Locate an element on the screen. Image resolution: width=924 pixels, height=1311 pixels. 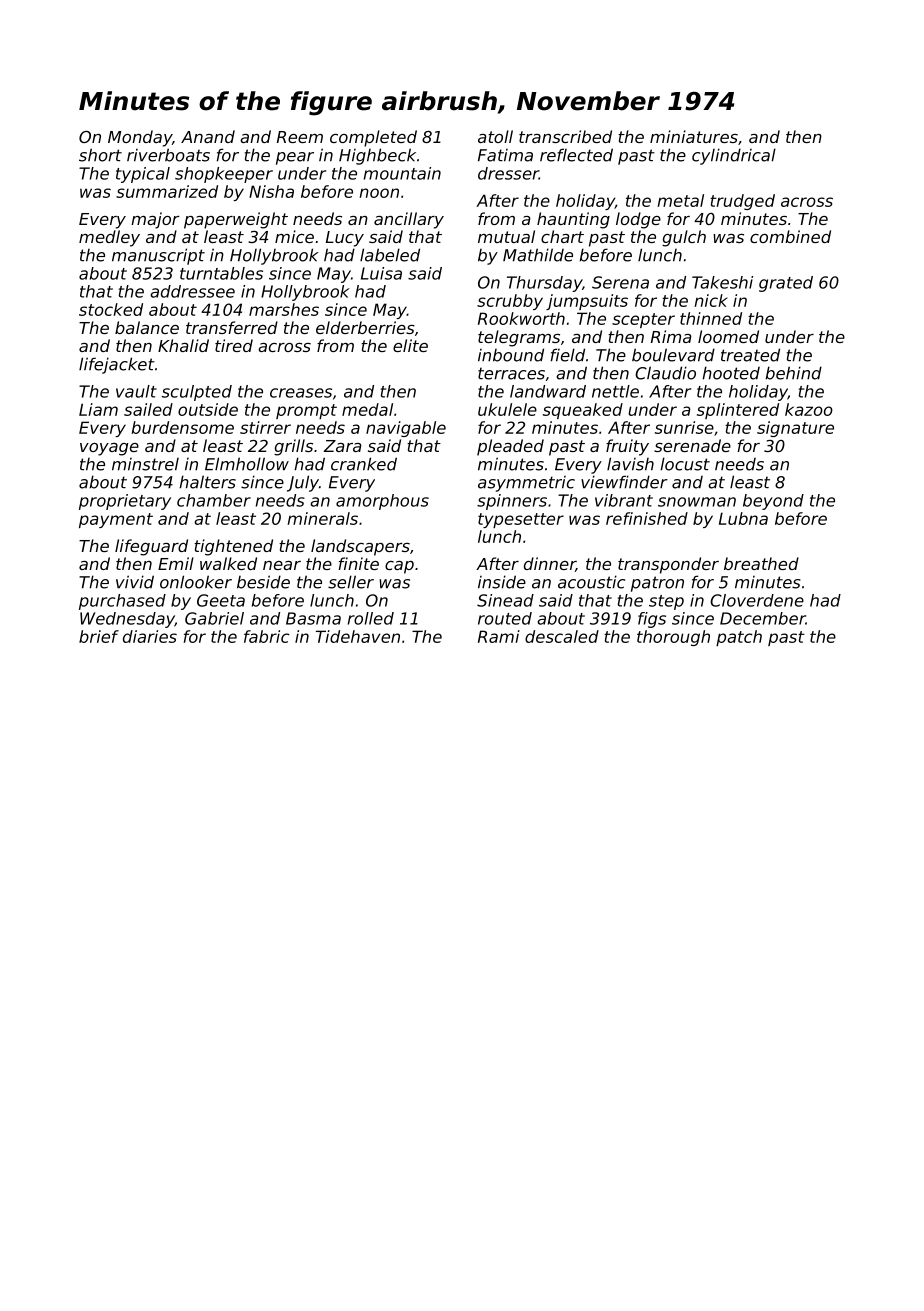
Lucy is located at coordinates (345, 239).
